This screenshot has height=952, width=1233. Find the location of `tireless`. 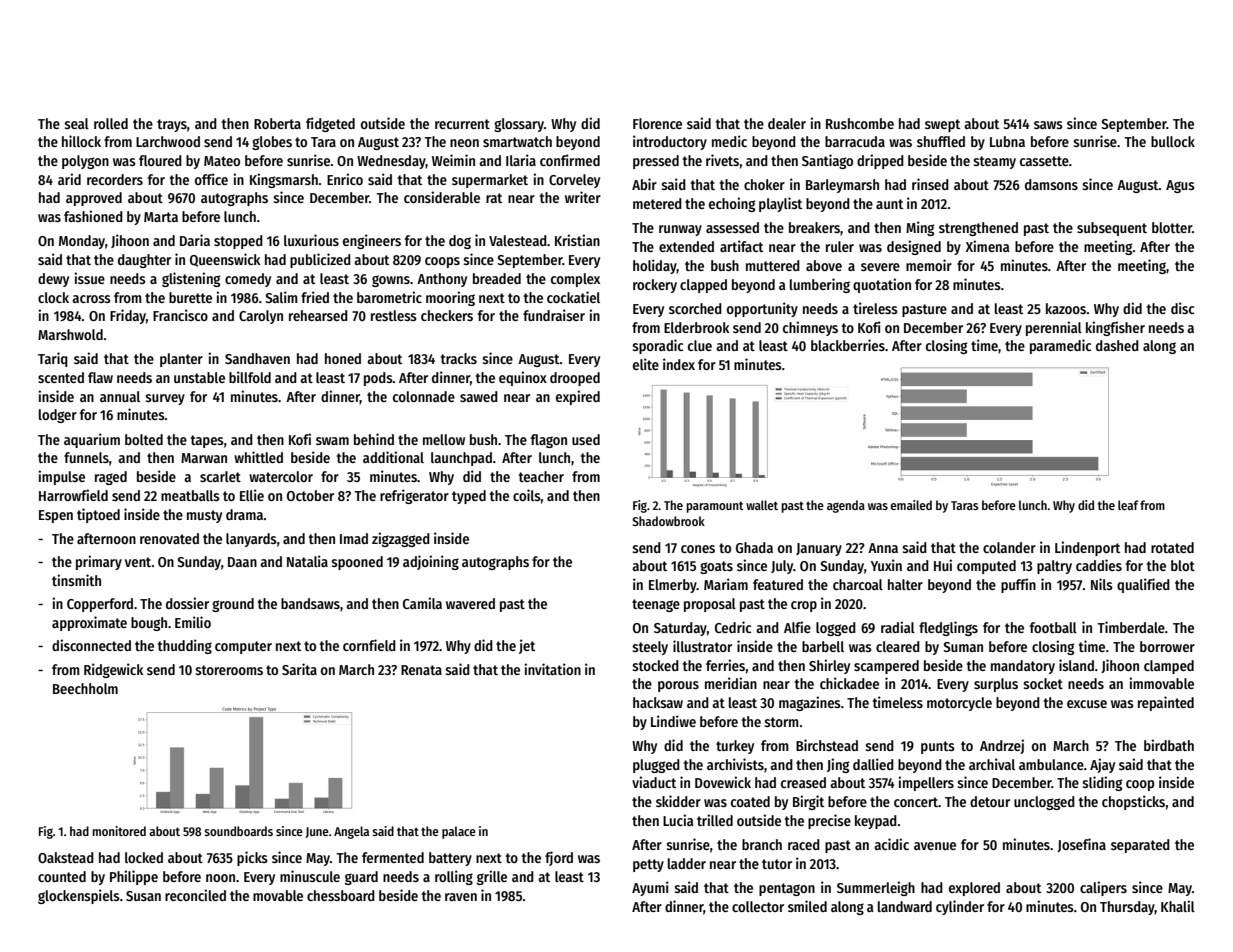

tireless is located at coordinates (875, 308).
